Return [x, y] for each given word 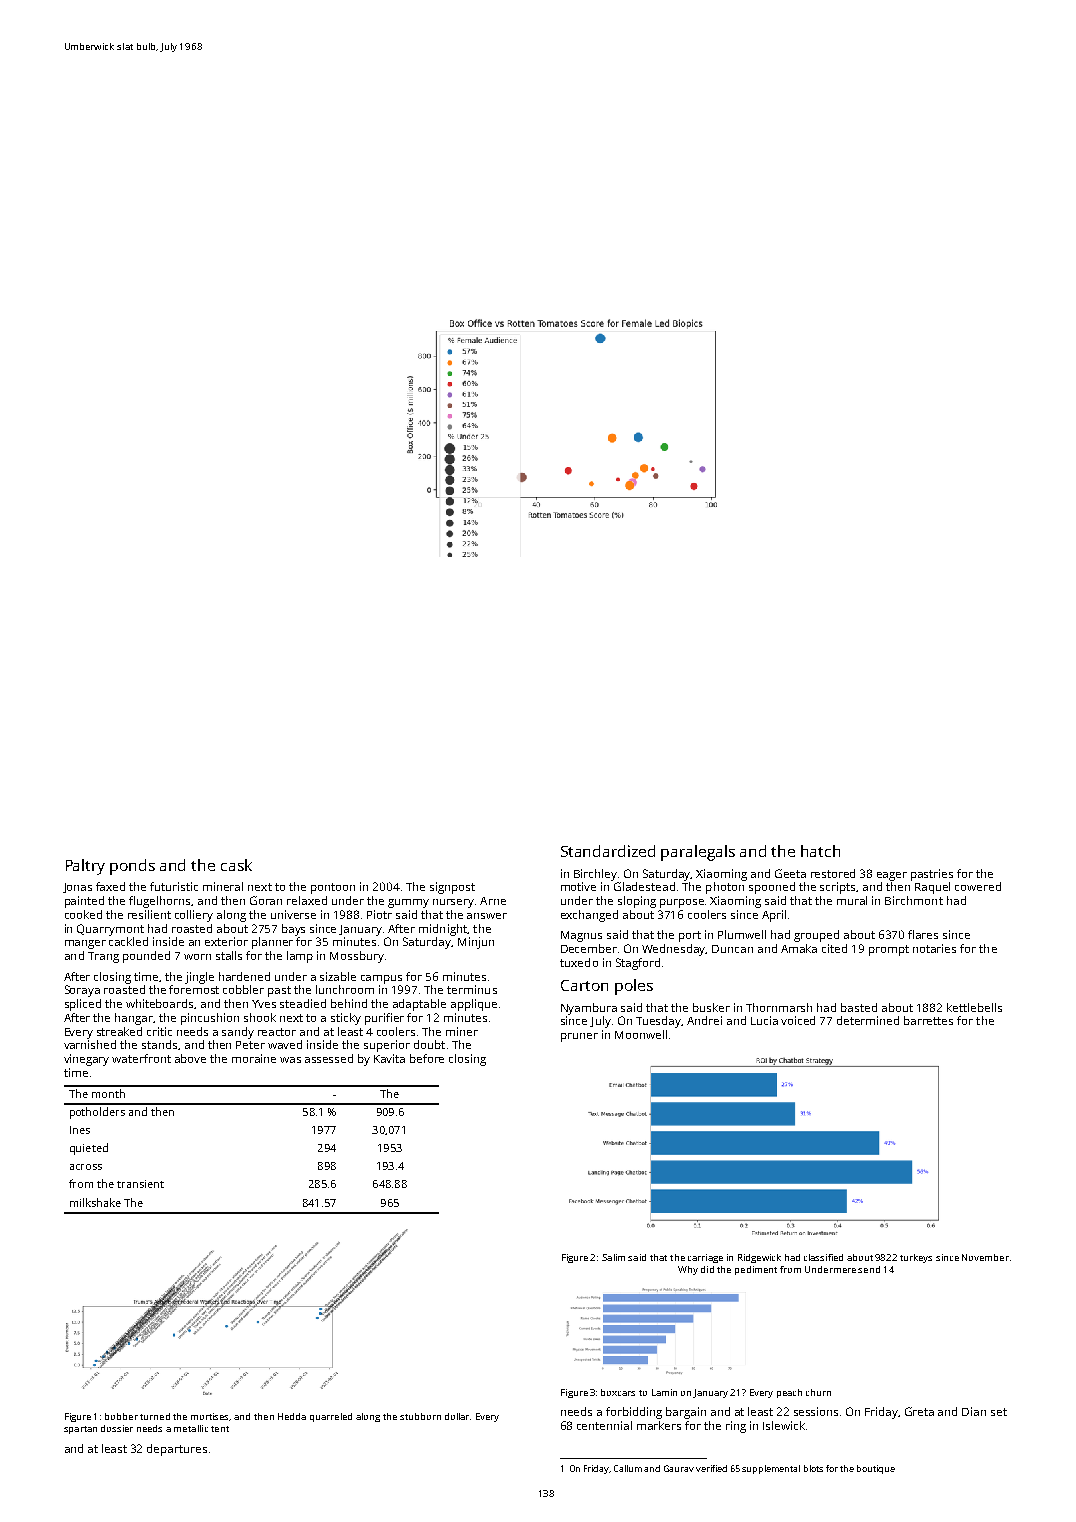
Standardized [608, 851]
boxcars [618, 1392]
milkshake [95, 1202]
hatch [820, 851]
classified [823, 1257]
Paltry [85, 867]
